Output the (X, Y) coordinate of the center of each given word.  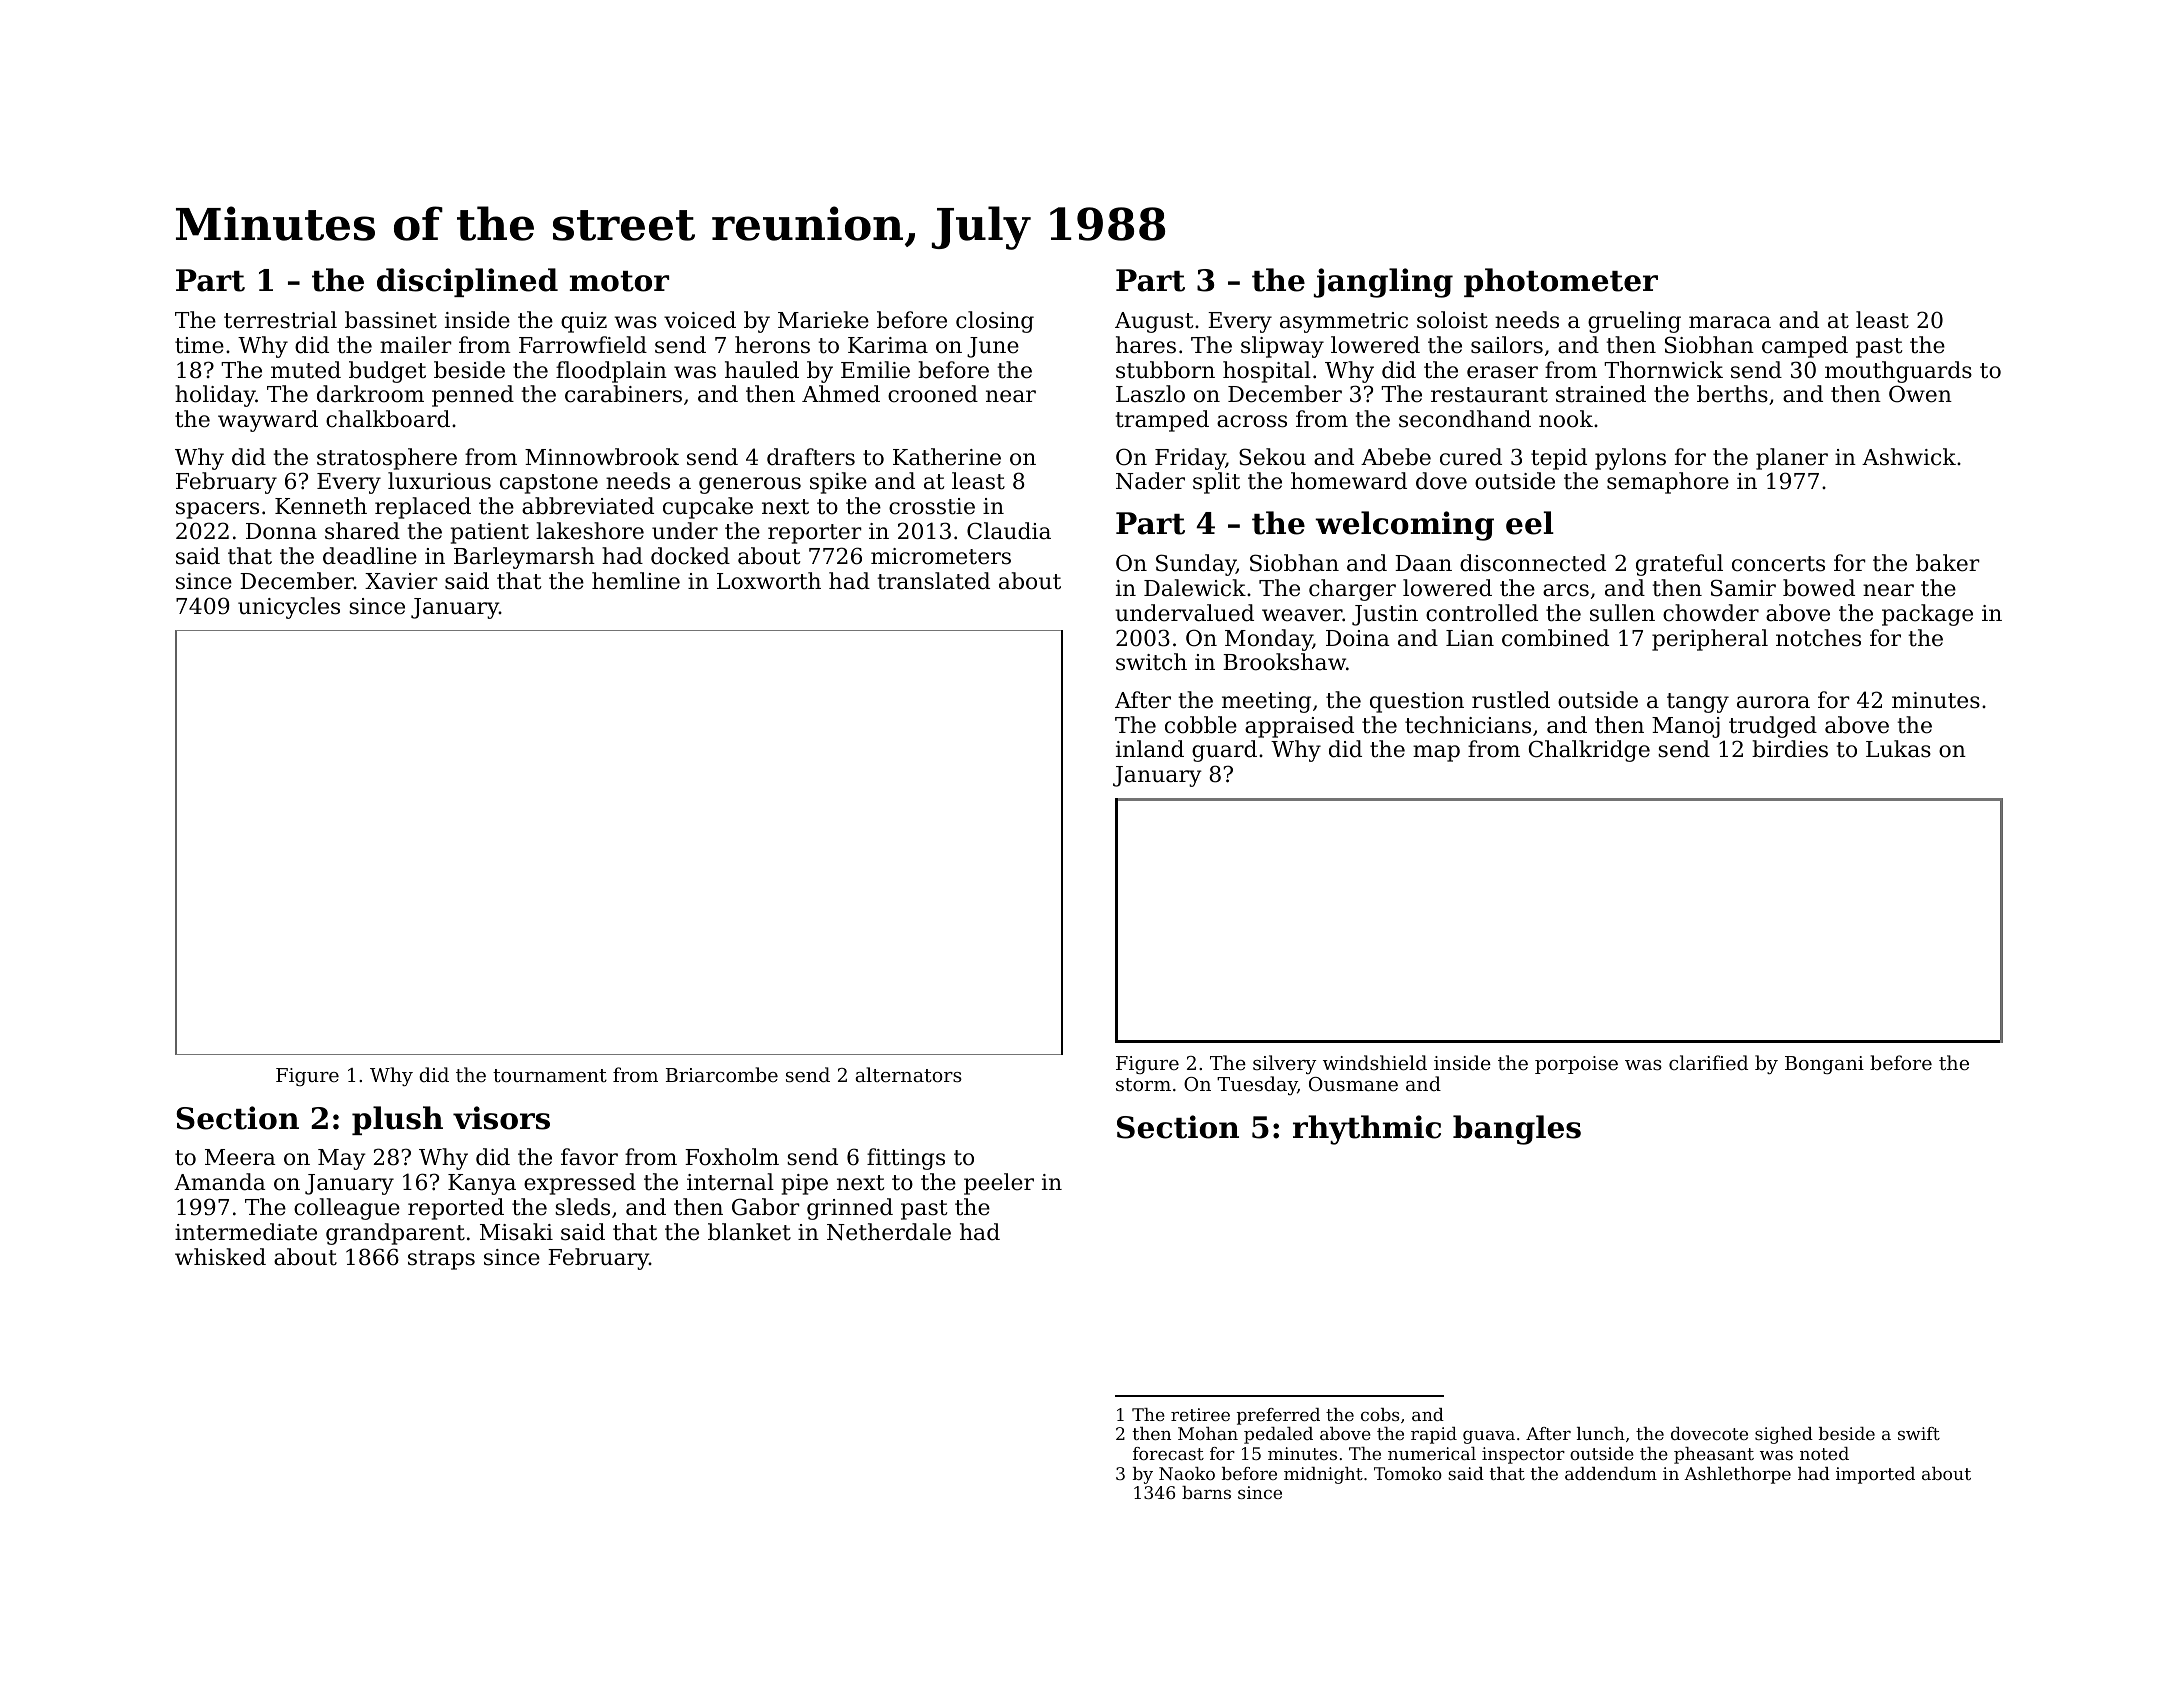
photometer (1561, 282)
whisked (220, 1257)
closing (995, 322)
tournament (550, 1075)
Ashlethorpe (1737, 1475)
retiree (1200, 1414)
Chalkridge (1589, 751)
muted (306, 370)
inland (1150, 749)
